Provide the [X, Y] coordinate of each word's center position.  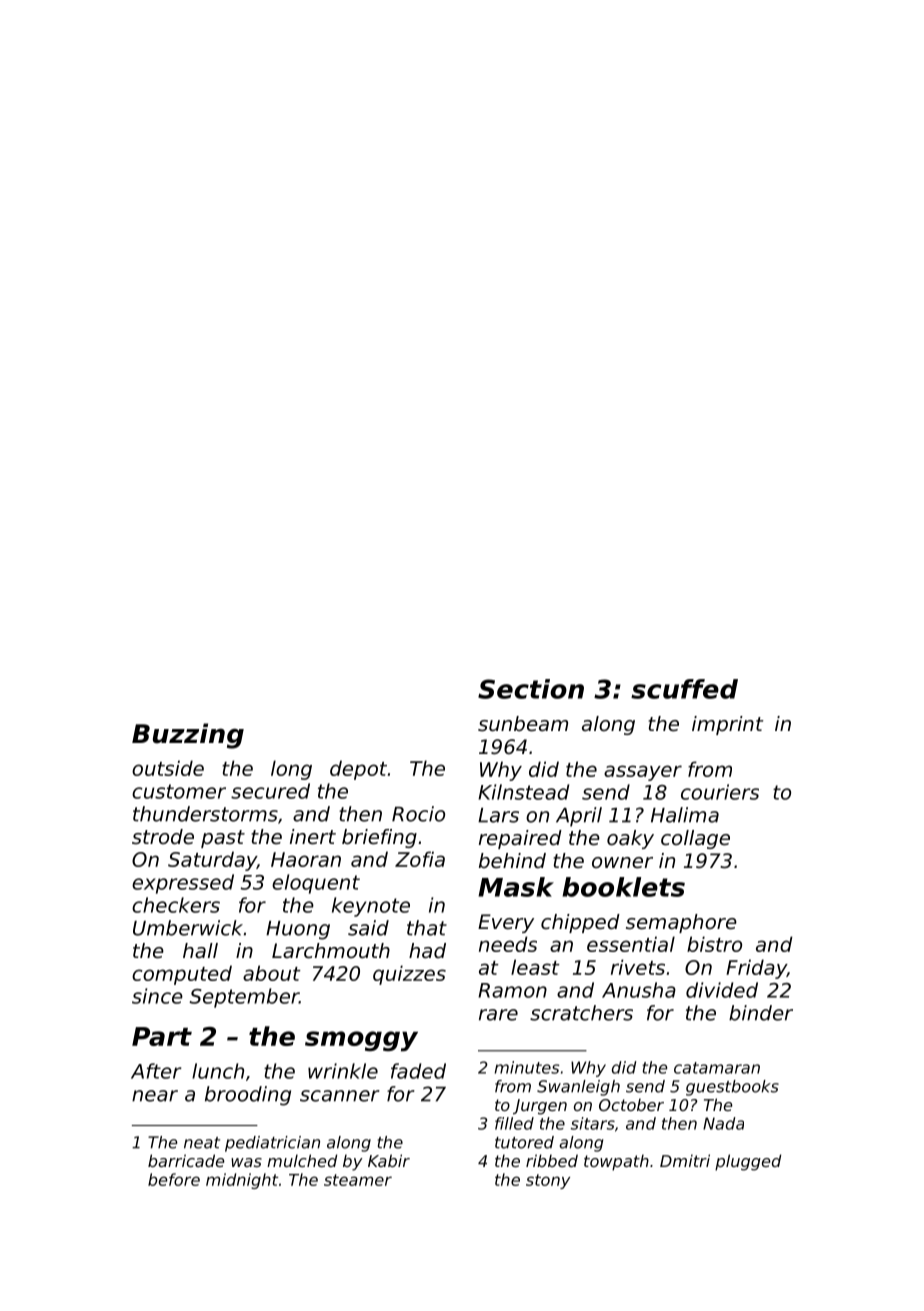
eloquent [316, 884]
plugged [748, 1162]
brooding [248, 1096]
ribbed [552, 1160]
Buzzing [188, 736]
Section [531, 689]
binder [761, 1013]
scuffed [684, 689]
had [427, 950]
